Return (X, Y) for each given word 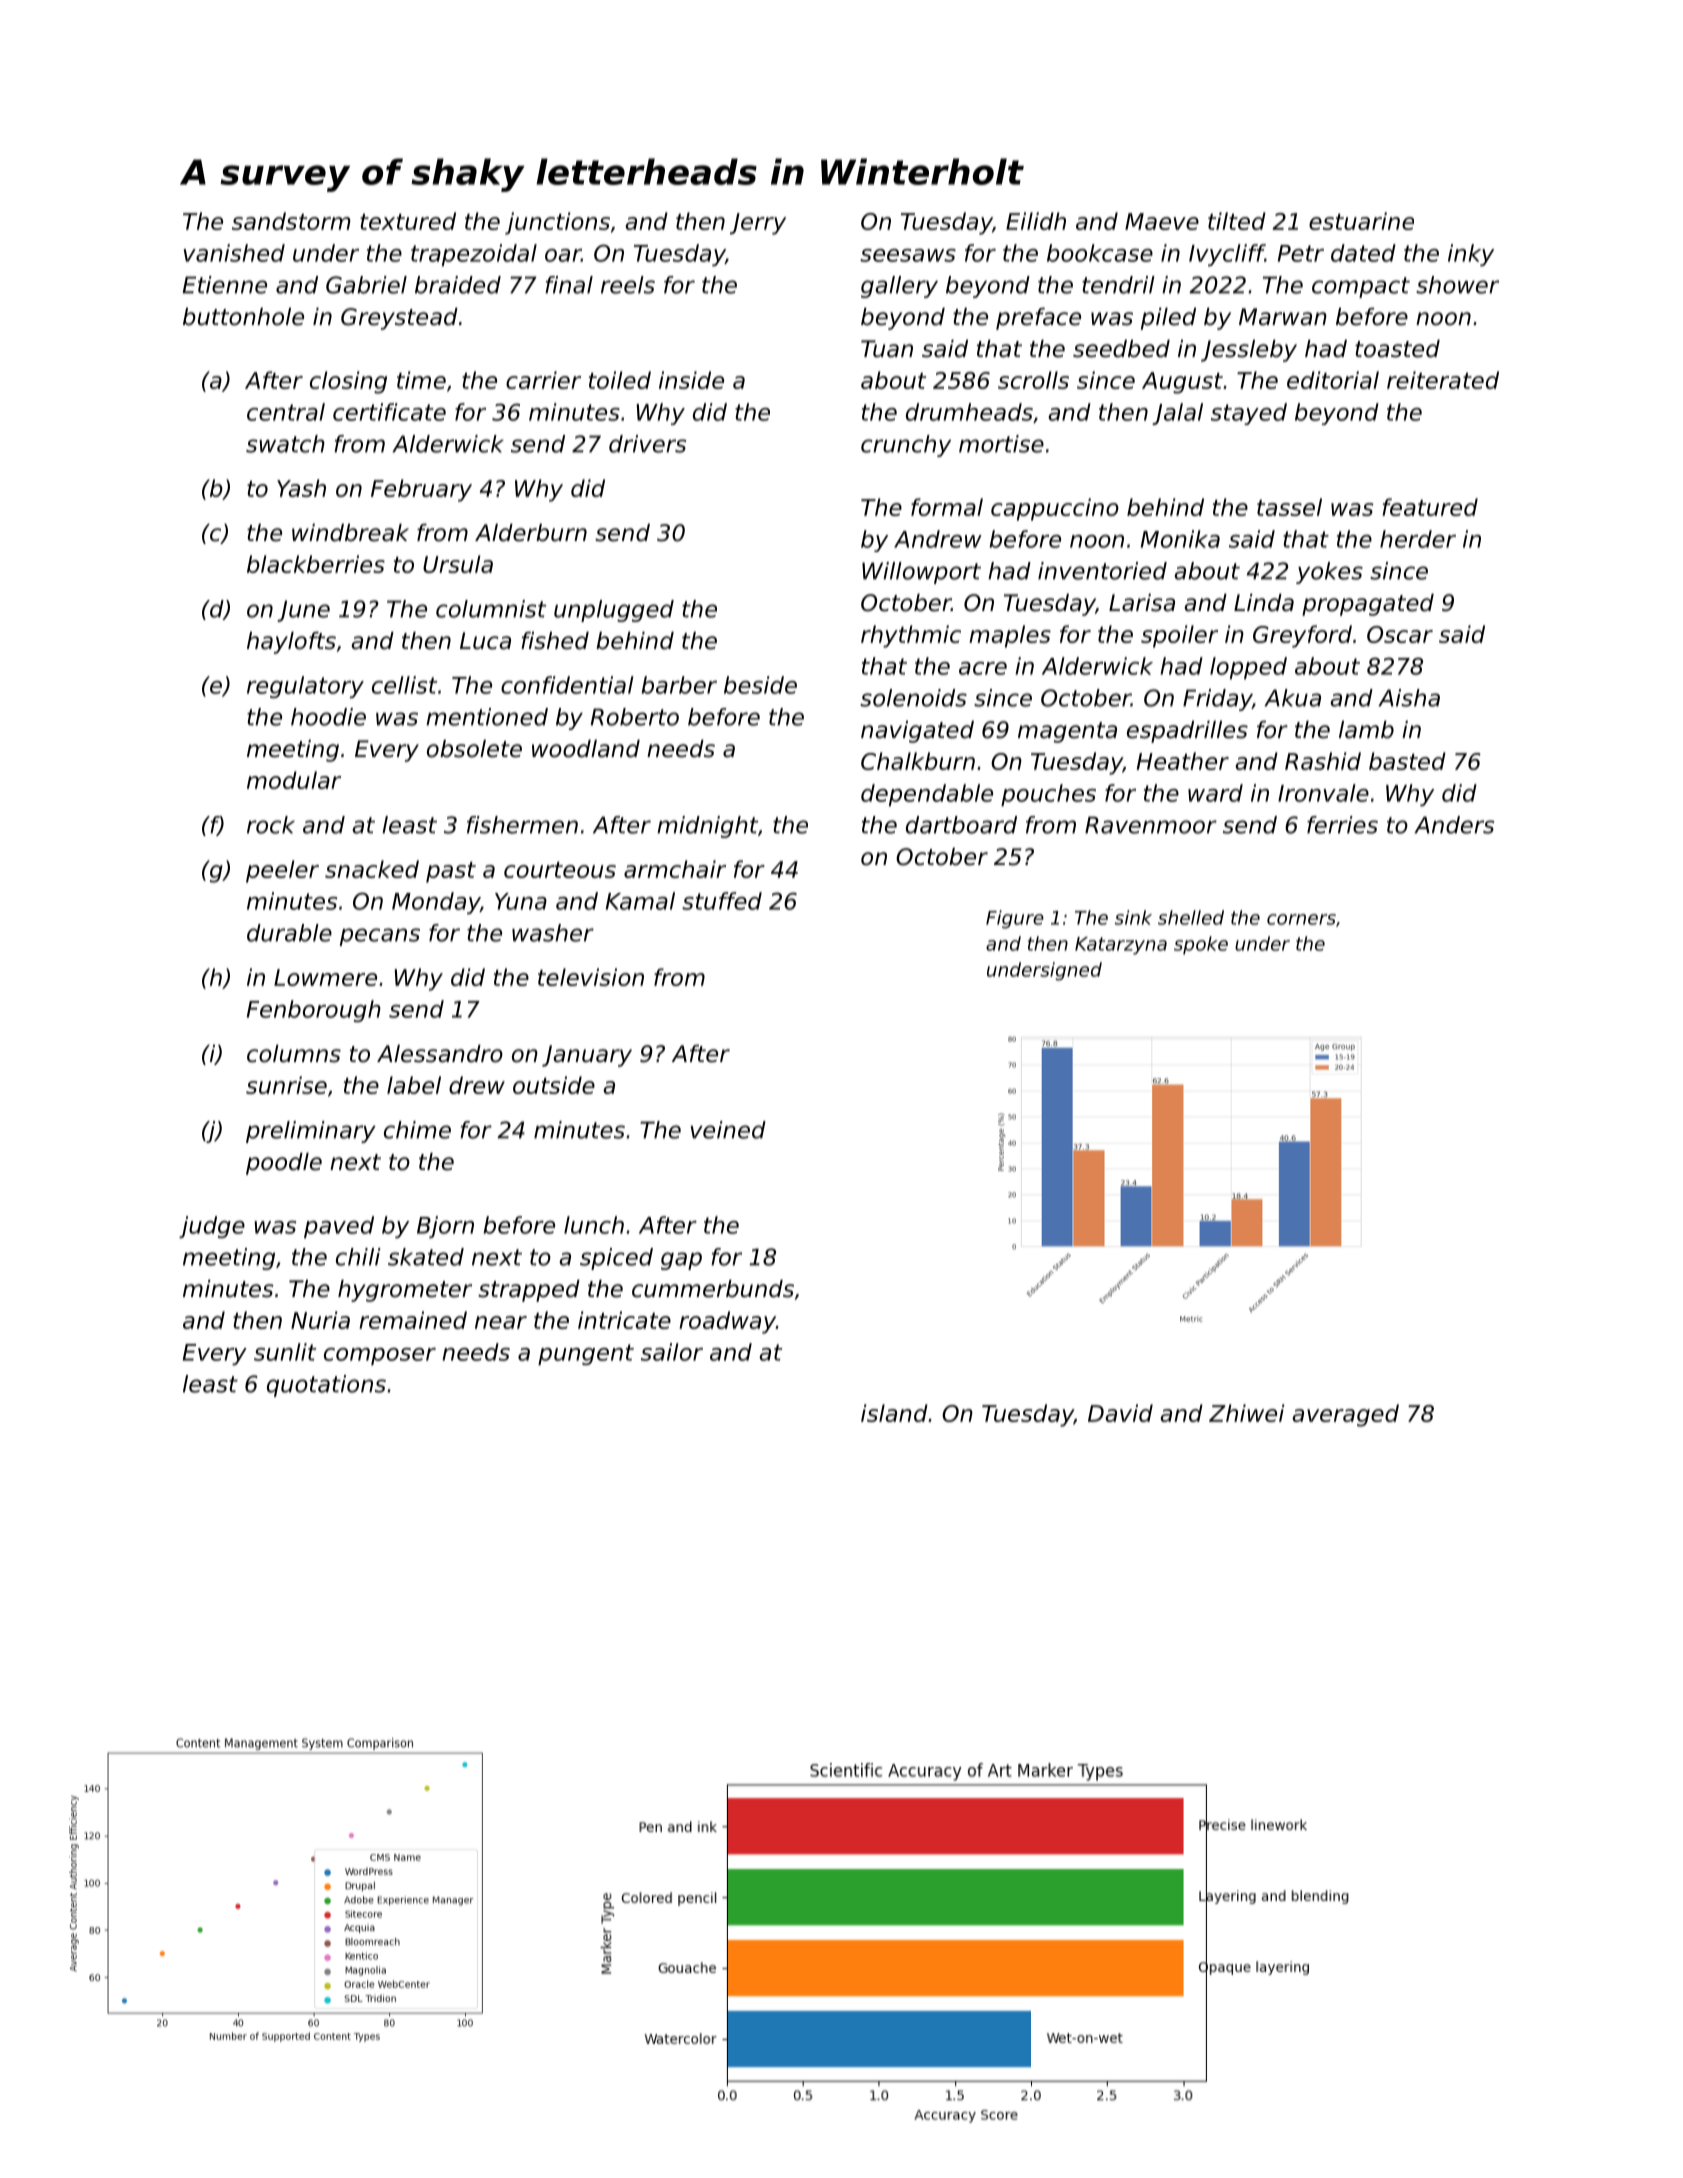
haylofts (291, 643)
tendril (1118, 285)
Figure (1015, 919)
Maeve (1162, 221)
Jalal (1177, 414)
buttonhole (243, 317)
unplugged (614, 611)
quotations (326, 1386)
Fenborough (314, 1011)
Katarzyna (1121, 946)
